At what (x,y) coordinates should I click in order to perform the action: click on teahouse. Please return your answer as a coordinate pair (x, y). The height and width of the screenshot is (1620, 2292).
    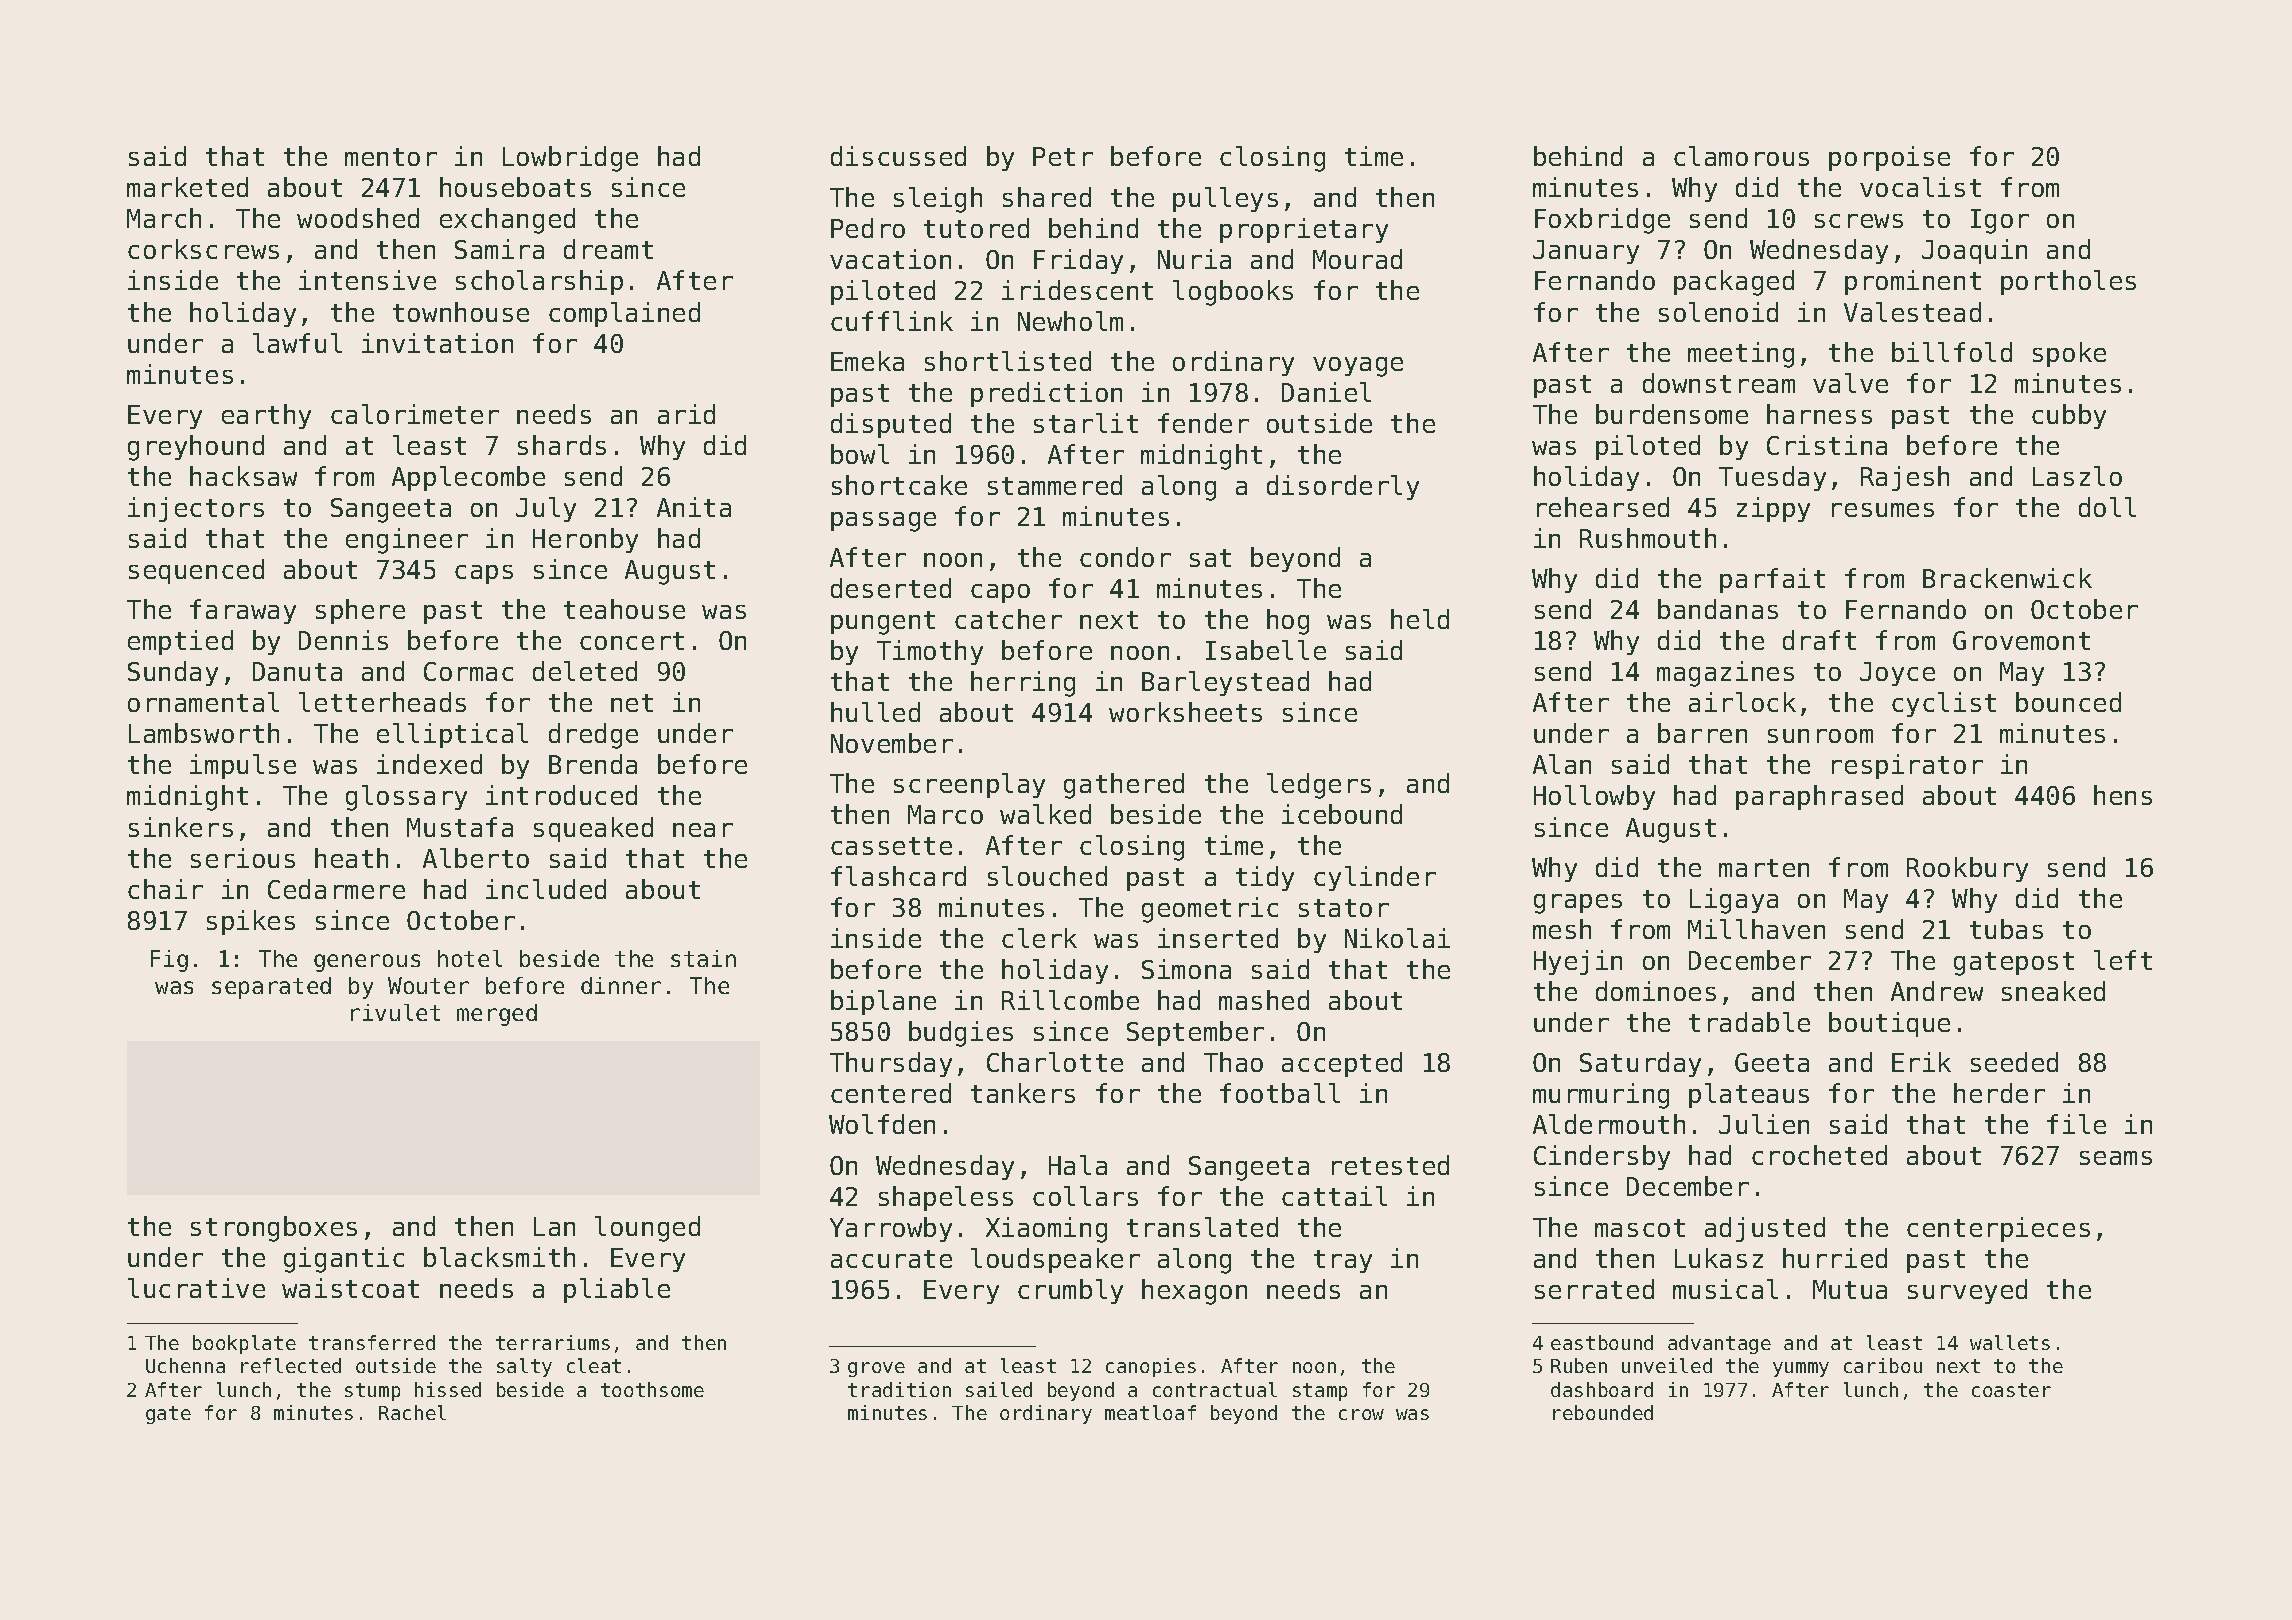
    Looking at the image, I should click on (624, 609).
